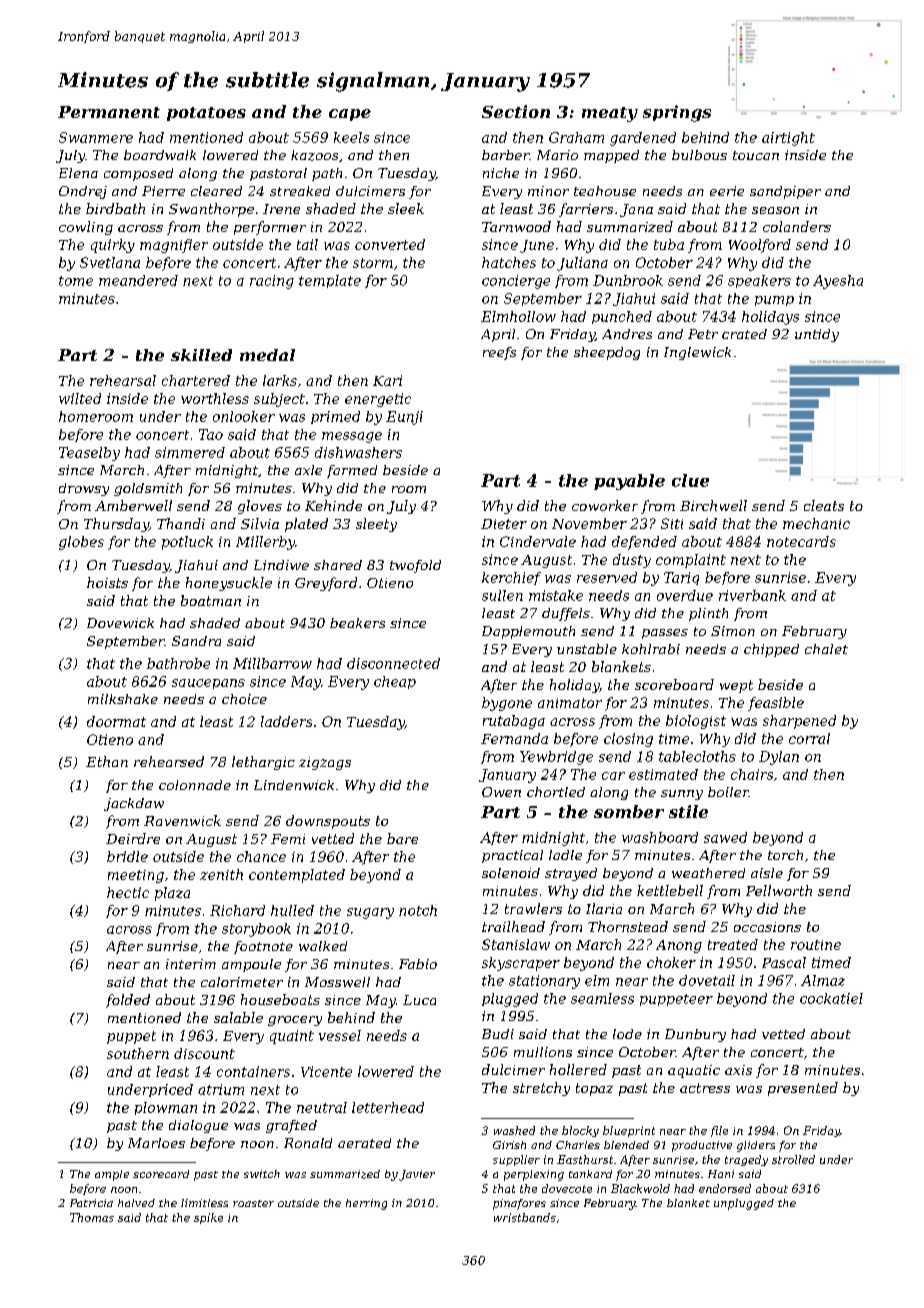  I want to click on spike, so click(208, 1218).
